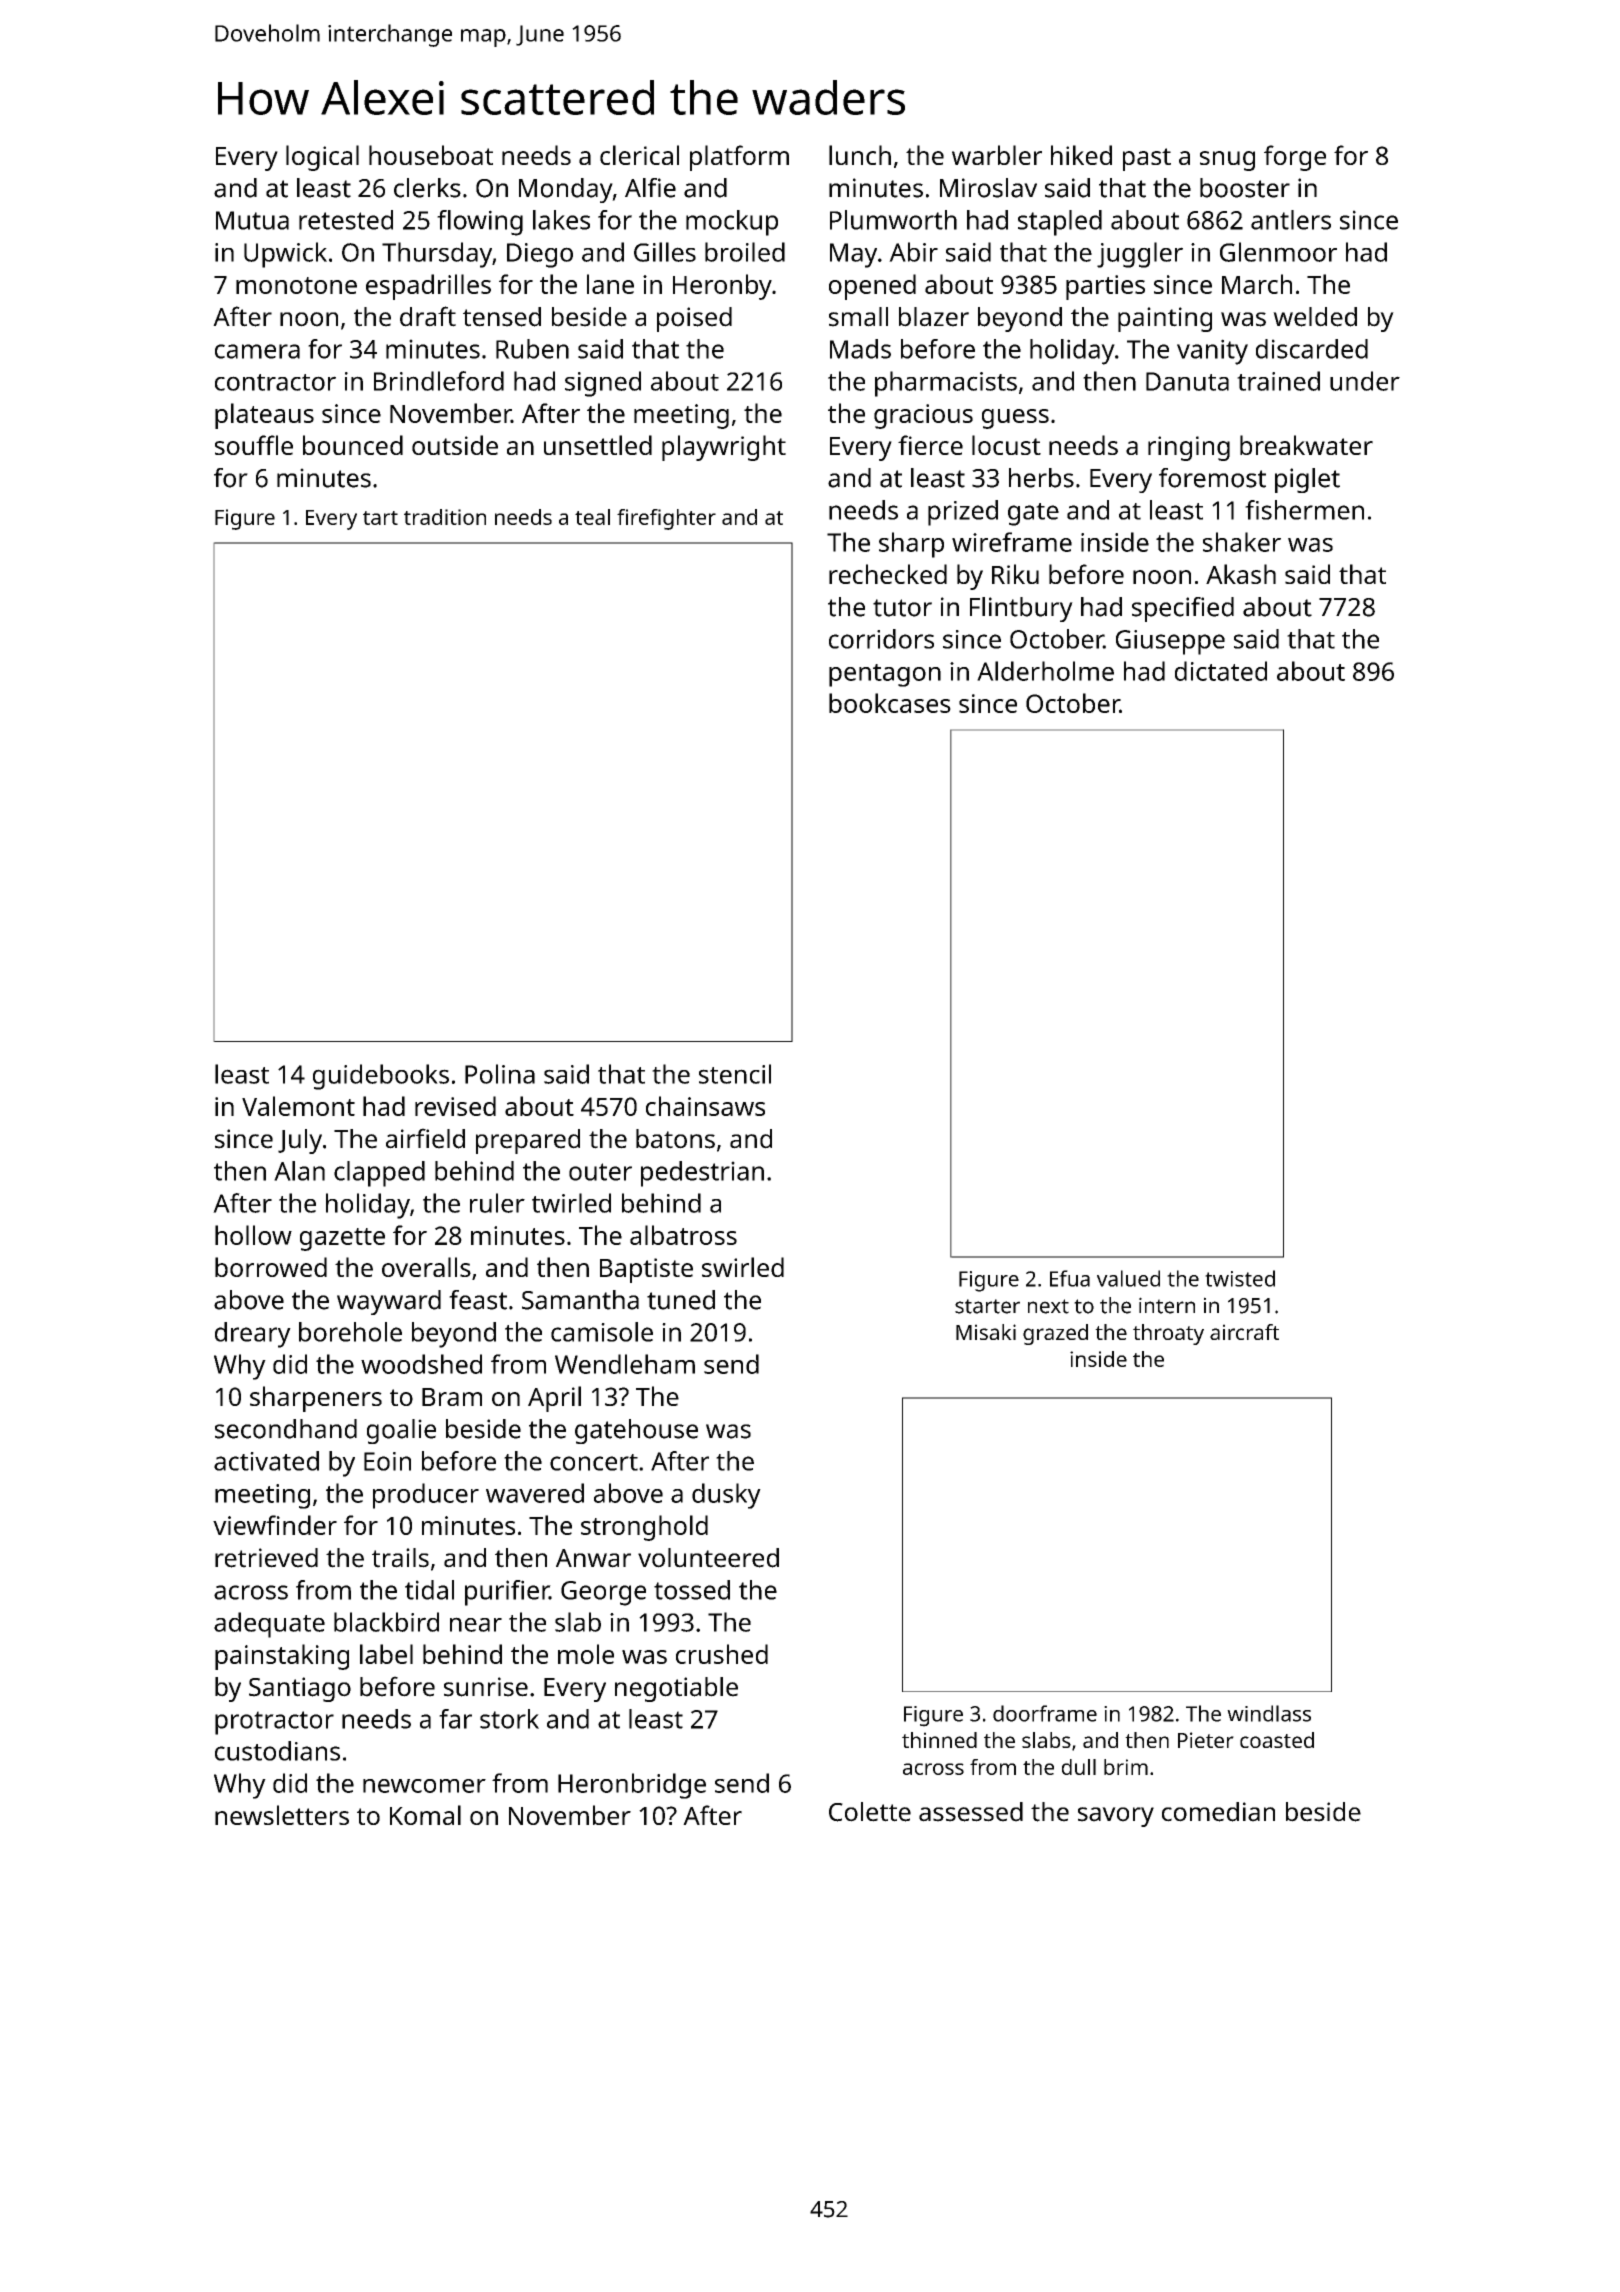  Describe the element at coordinates (1257, 284) in the screenshot. I see `March` at that location.
